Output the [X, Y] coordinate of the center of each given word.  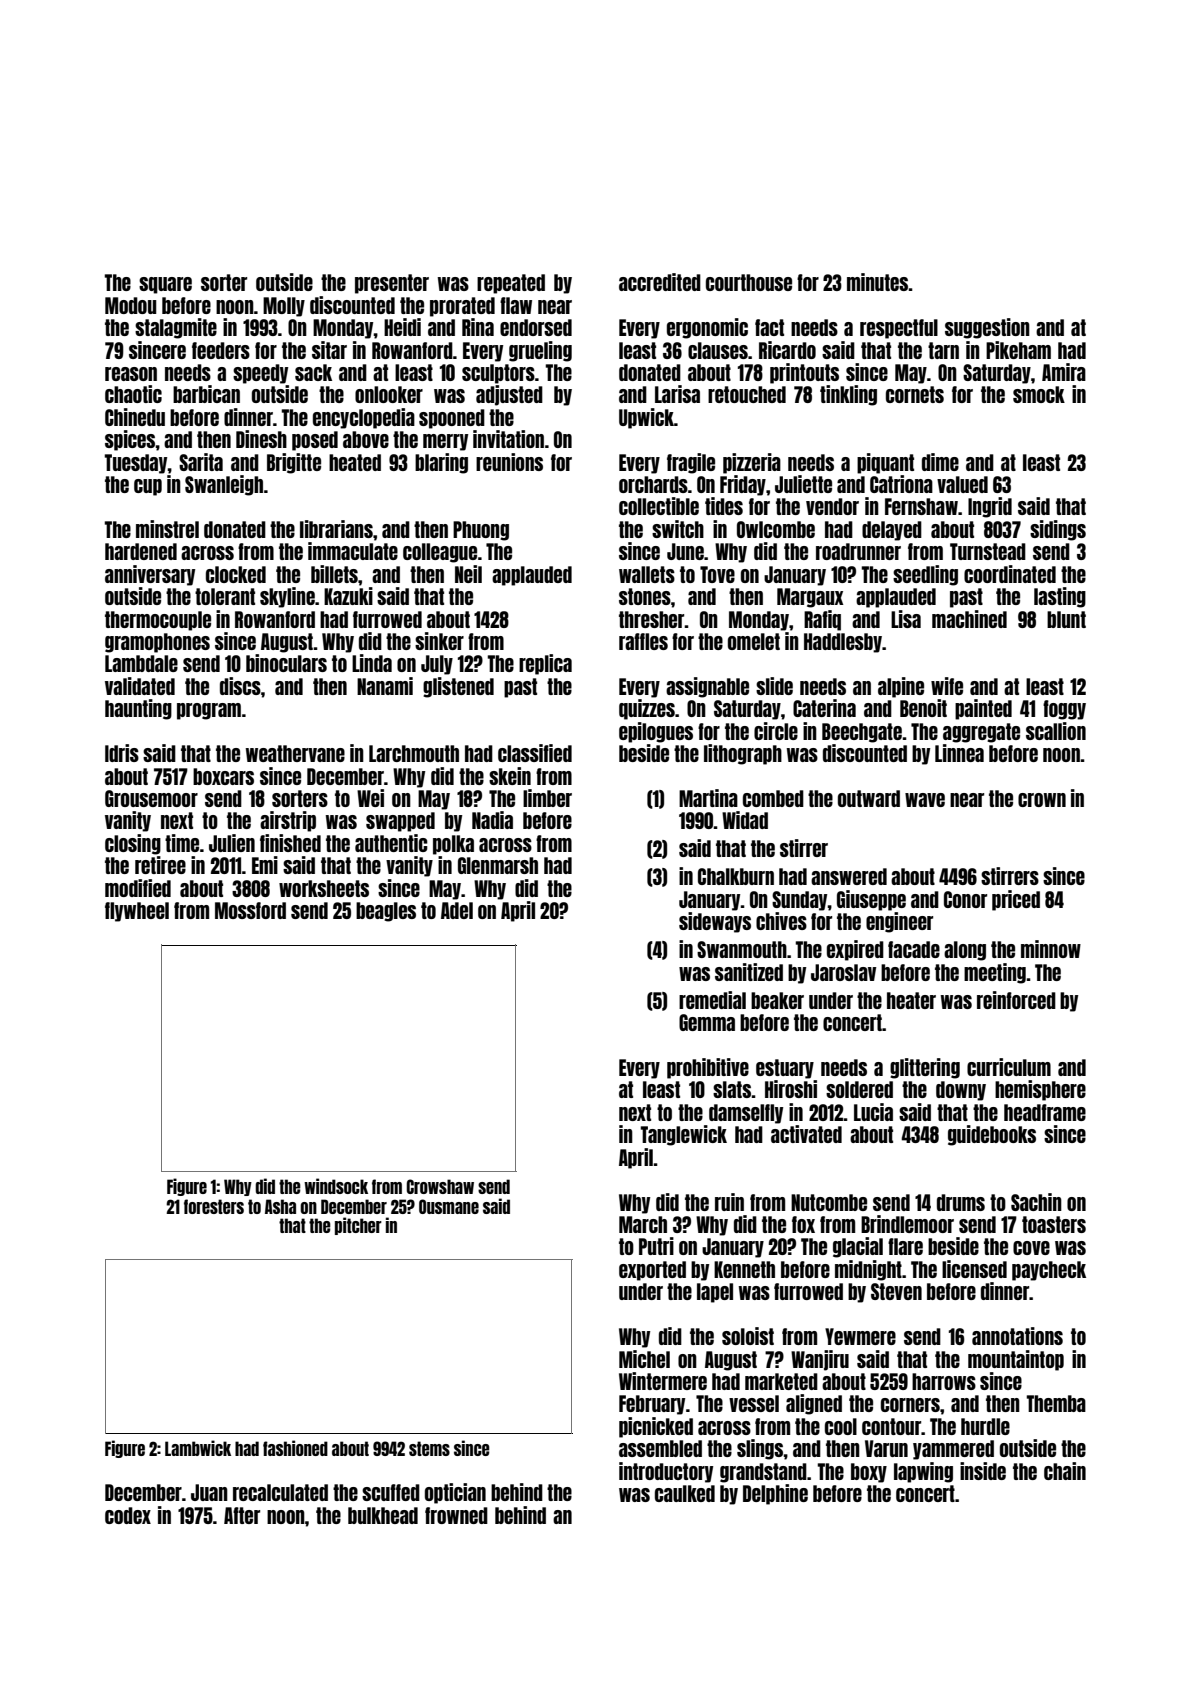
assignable [707, 687]
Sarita [201, 462]
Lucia [873, 1112]
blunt [1066, 619]
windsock [336, 1186]
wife [947, 686]
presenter [392, 284]
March [643, 1224]
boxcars [223, 776]
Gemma [707, 1022]
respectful [899, 329]
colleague [440, 553]
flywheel [137, 912]
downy [961, 1091]
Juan [209, 1492]
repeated [511, 284]
